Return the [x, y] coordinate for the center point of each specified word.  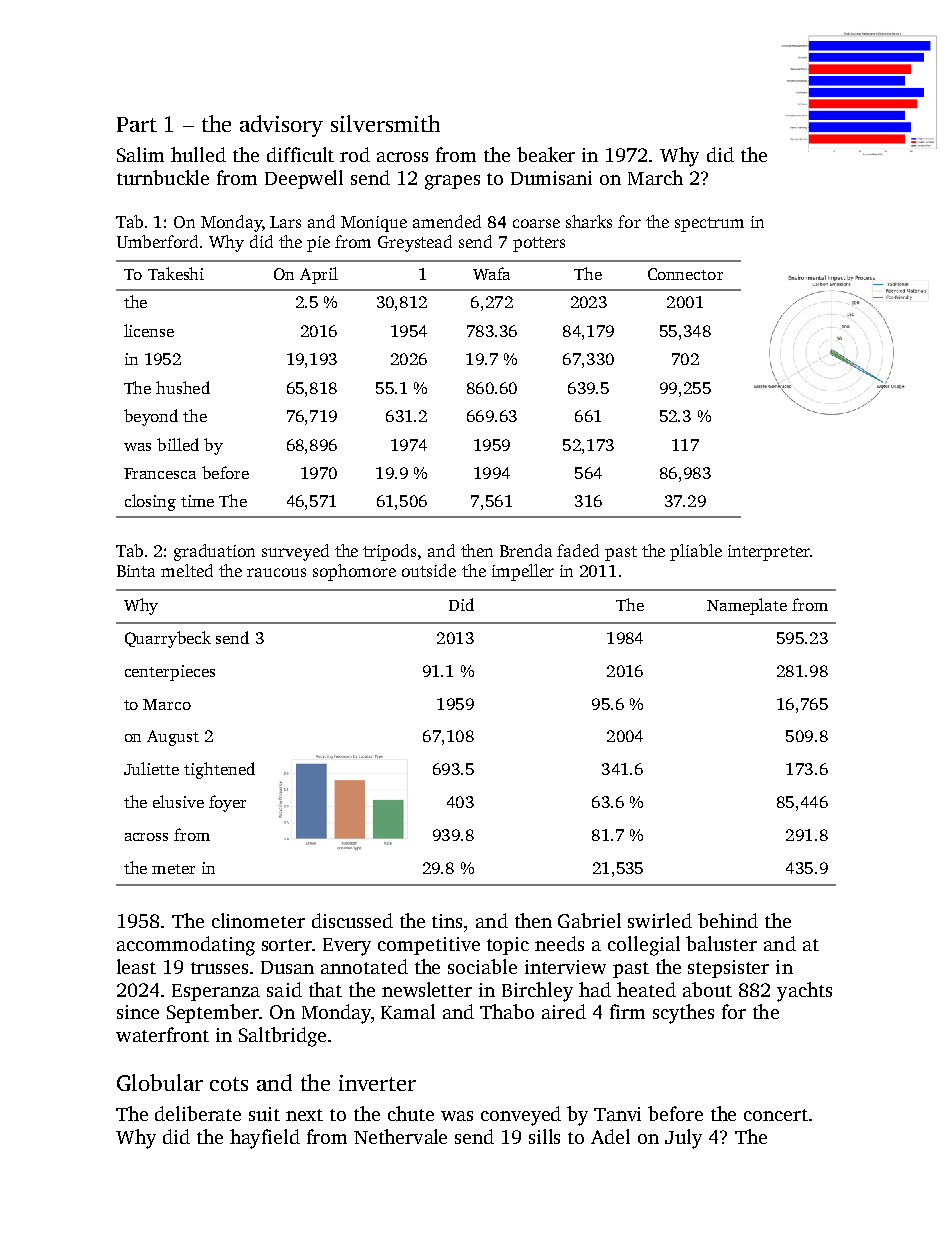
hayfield [265, 1139]
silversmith [385, 123]
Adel [610, 1136]
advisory [281, 126]
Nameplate [747, 606]
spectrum [709, 224]
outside [429, 570]
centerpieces [170, 673]
